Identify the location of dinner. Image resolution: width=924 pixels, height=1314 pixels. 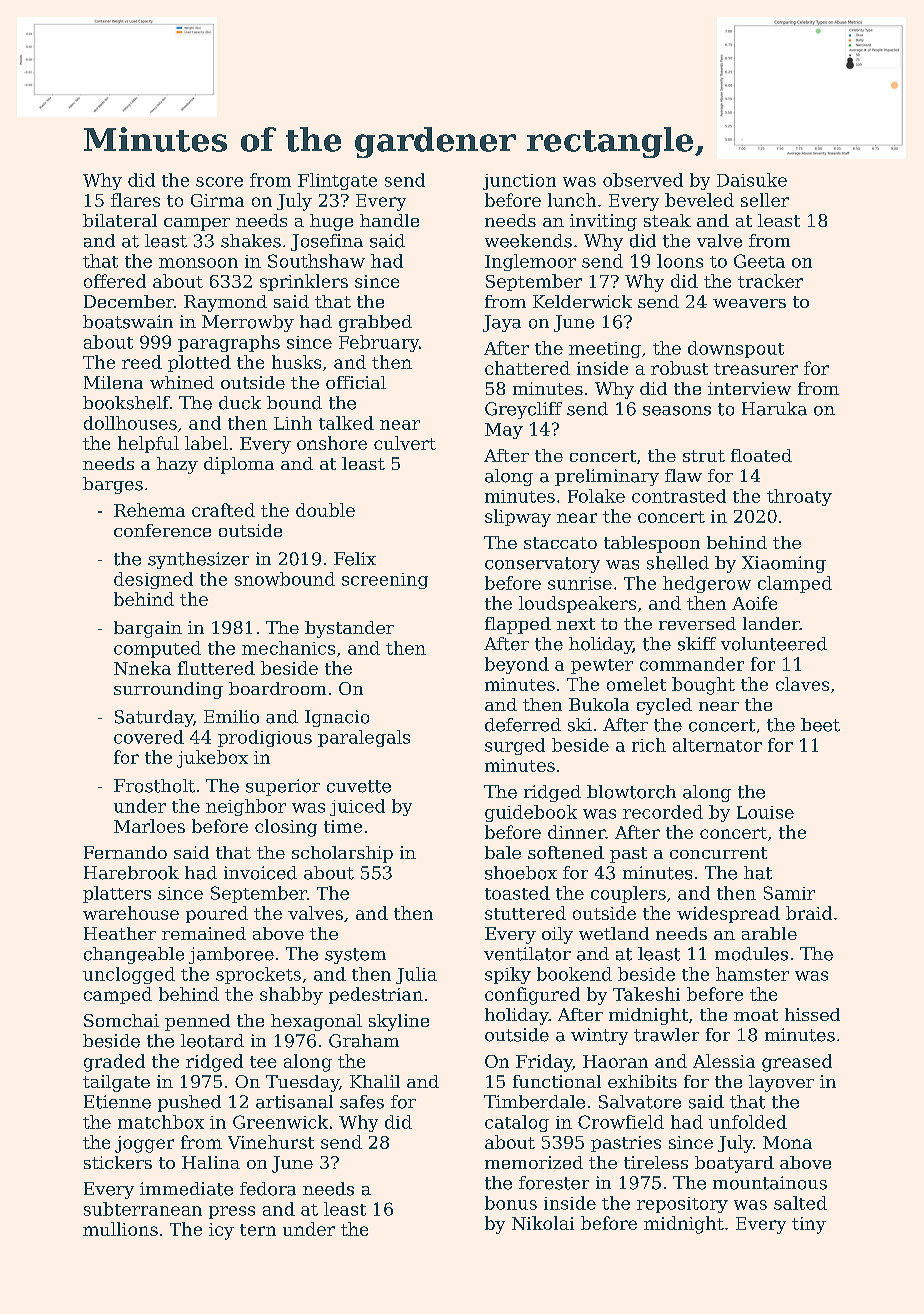
(577, 832).
